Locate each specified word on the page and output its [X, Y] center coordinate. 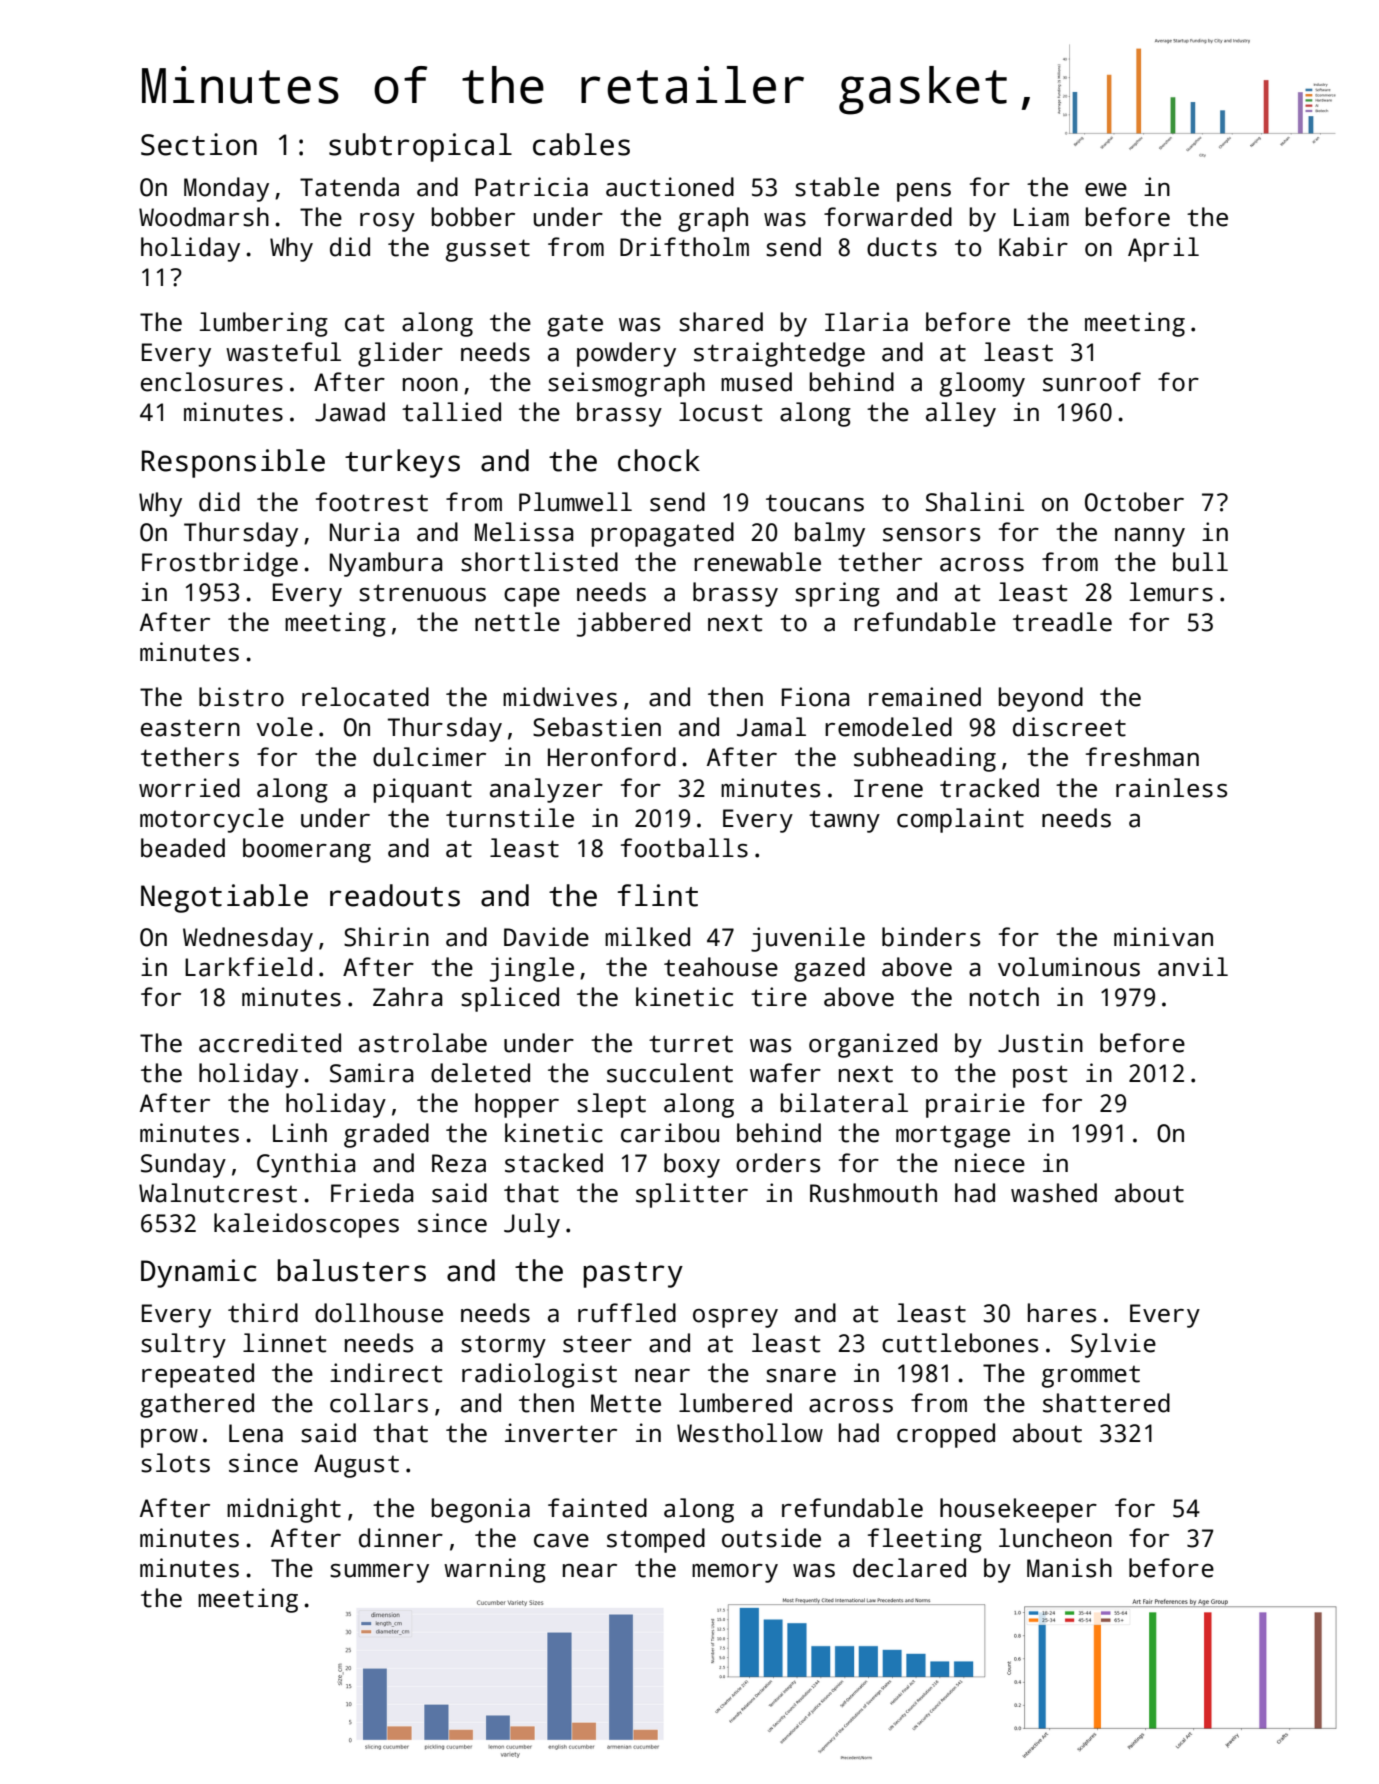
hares [1062, 1313]
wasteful [283, 352]
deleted [480, 1073]
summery [379, 1573]
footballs [684, 848]
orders [778, 1163]
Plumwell [575, 502]
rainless [1171, 788]
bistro [241, 697]
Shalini [975, 502]
